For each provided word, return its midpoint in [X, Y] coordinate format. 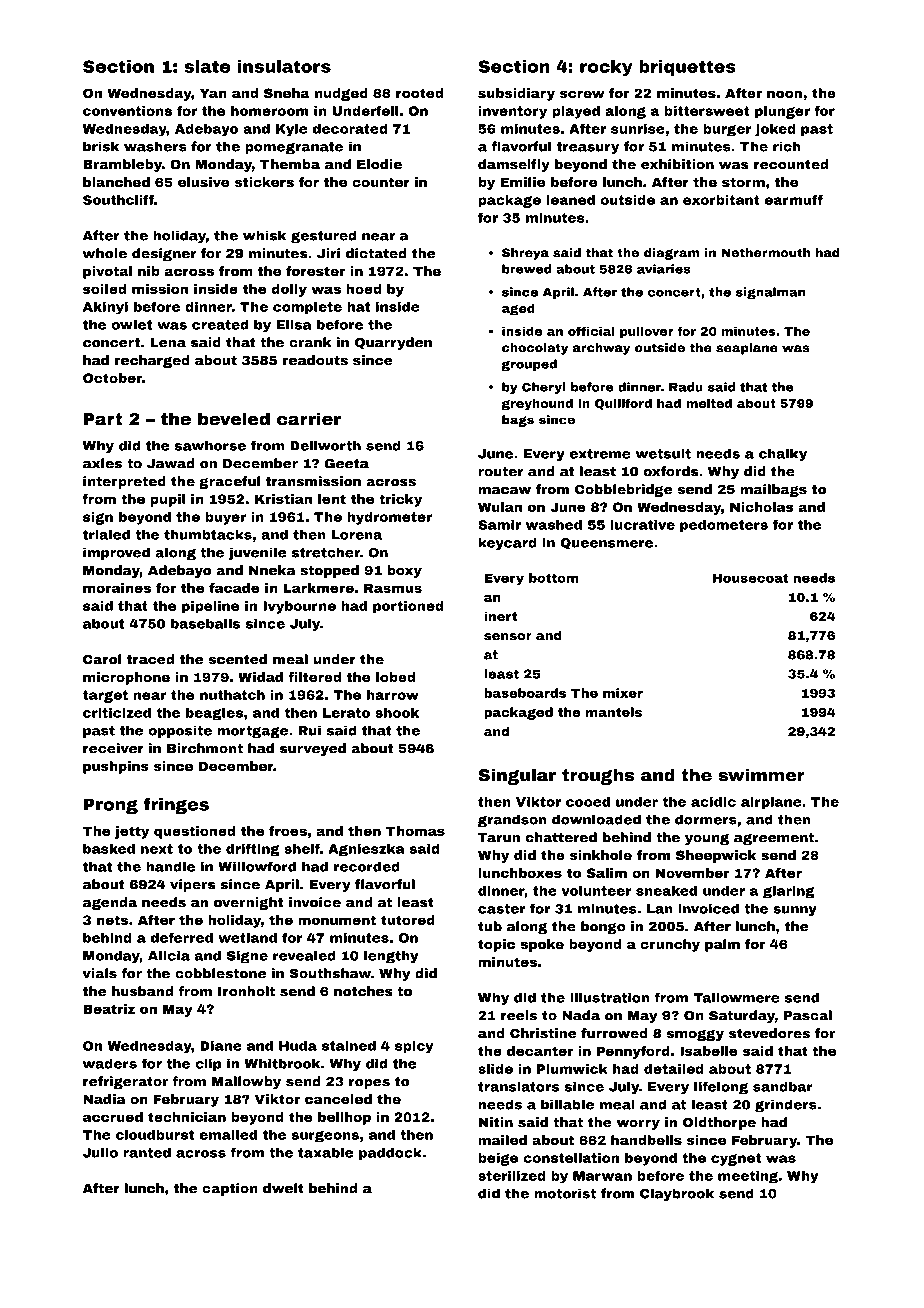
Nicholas [762, 507]
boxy [404, 571]
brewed [526, 269]
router [501, 472]
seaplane [747, 349]
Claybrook [677, 1194]
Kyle [292, 130]
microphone [126, 678]
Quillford [623, 404]
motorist [565, 1193]
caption [230, 1189]
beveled [234, 419]
